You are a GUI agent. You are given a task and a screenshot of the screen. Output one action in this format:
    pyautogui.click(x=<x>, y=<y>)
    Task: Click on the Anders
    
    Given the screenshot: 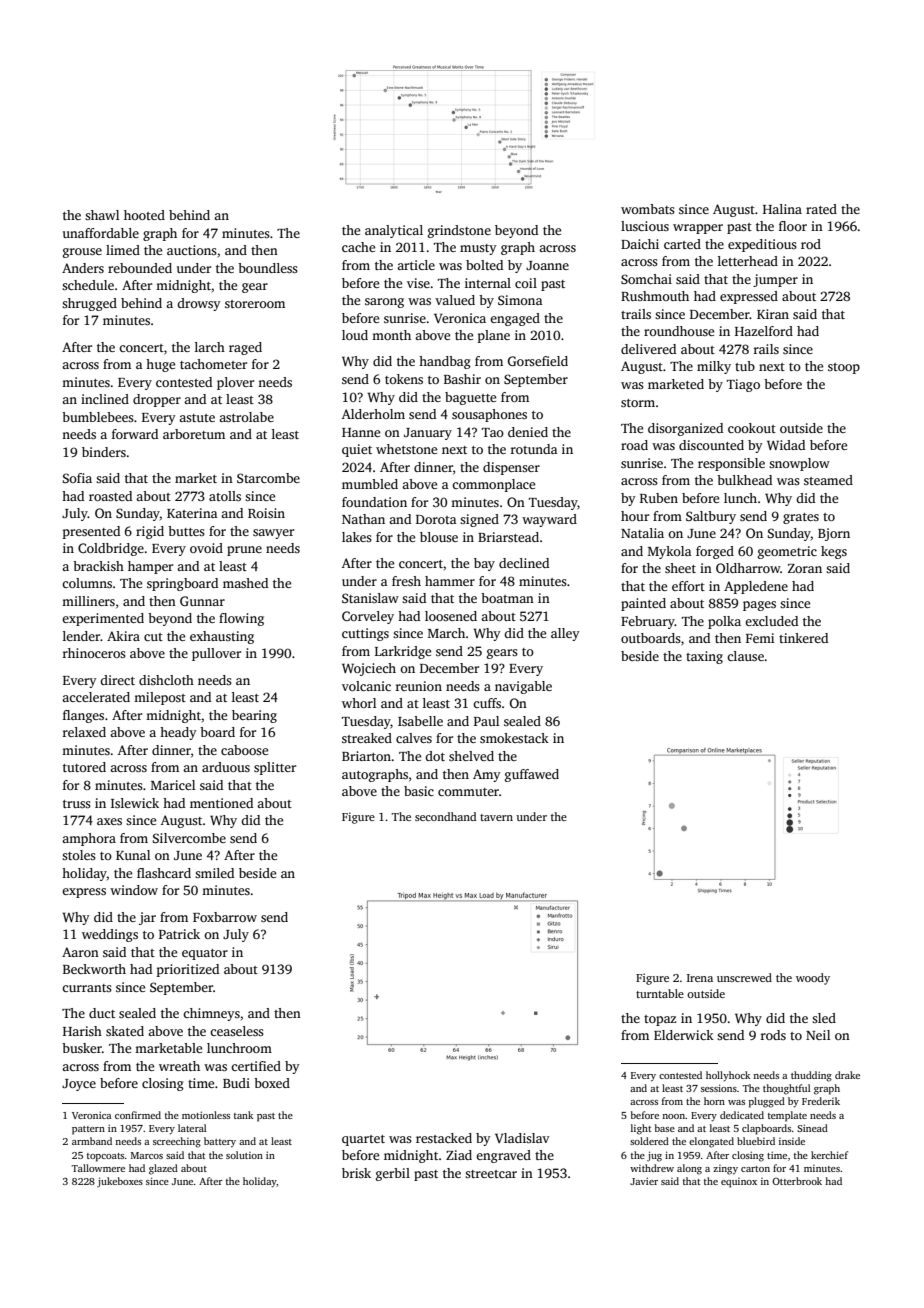 What is the action you would take?
    pyautogui.click(x=83, y=268)
